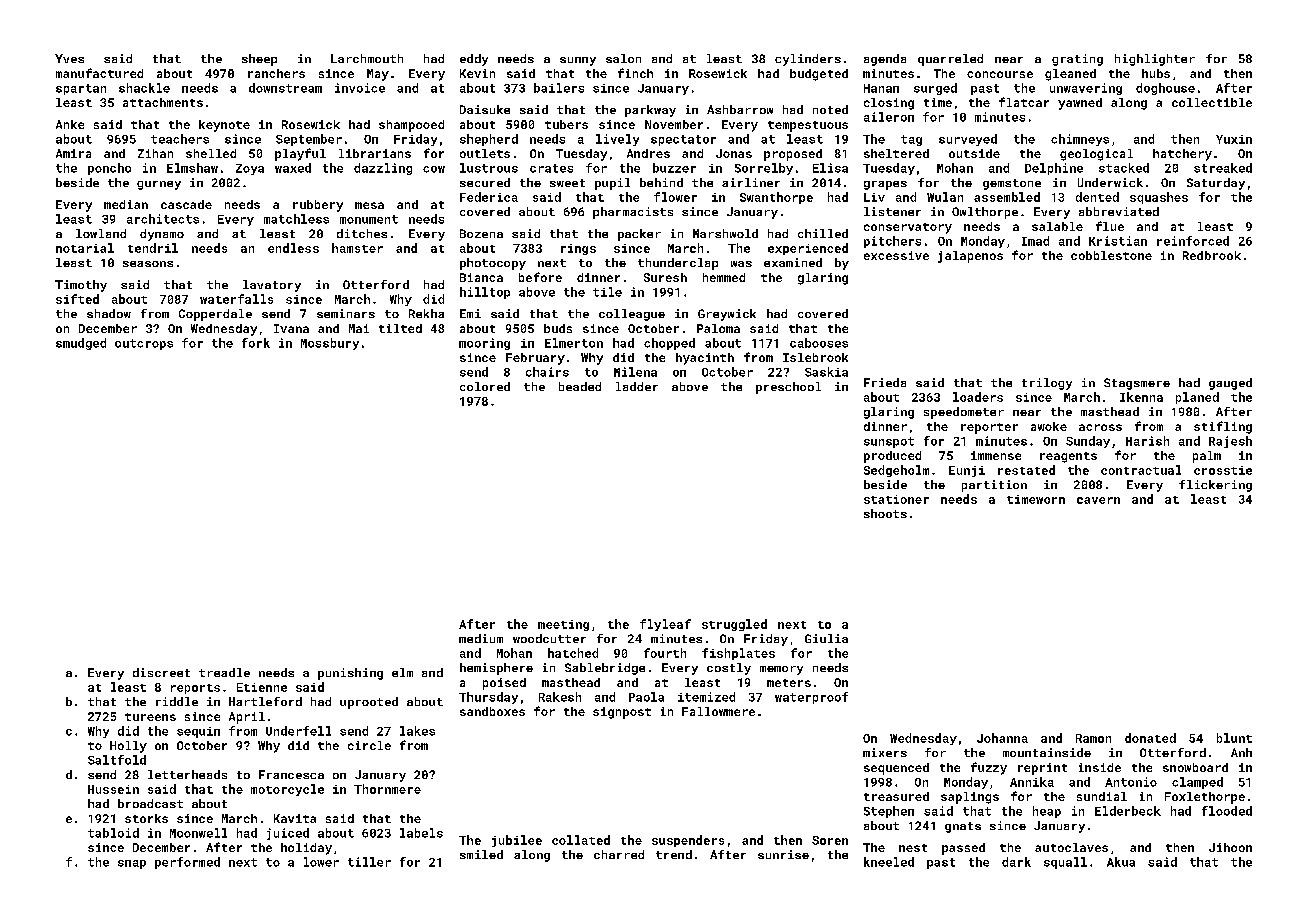  Describe the element at coordinates (885, 185) in the document. I see `grapes` at that location.
